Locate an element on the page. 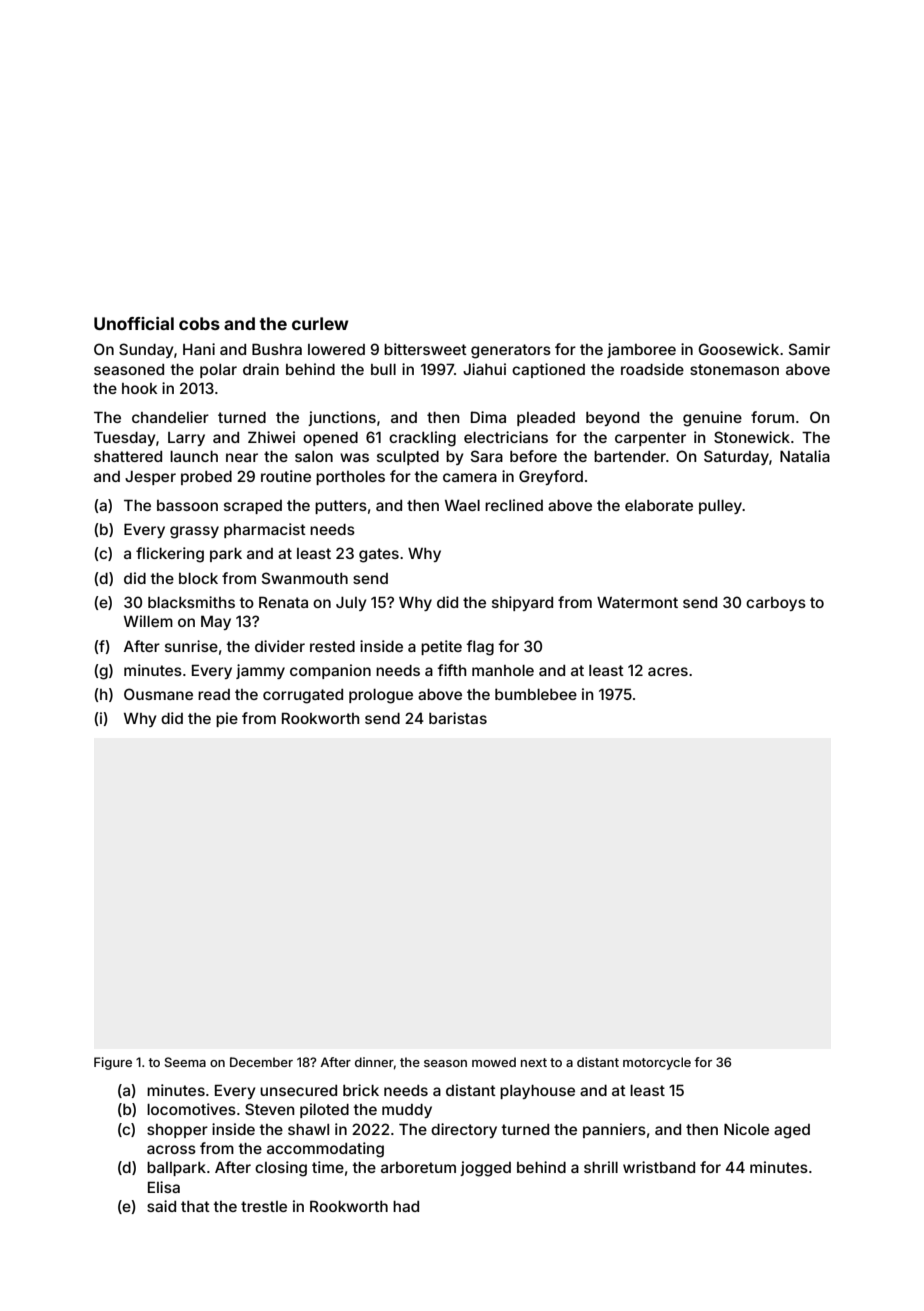 The height and width of the page is (1311, 924). aged is located at coordinates (792, 1131).
